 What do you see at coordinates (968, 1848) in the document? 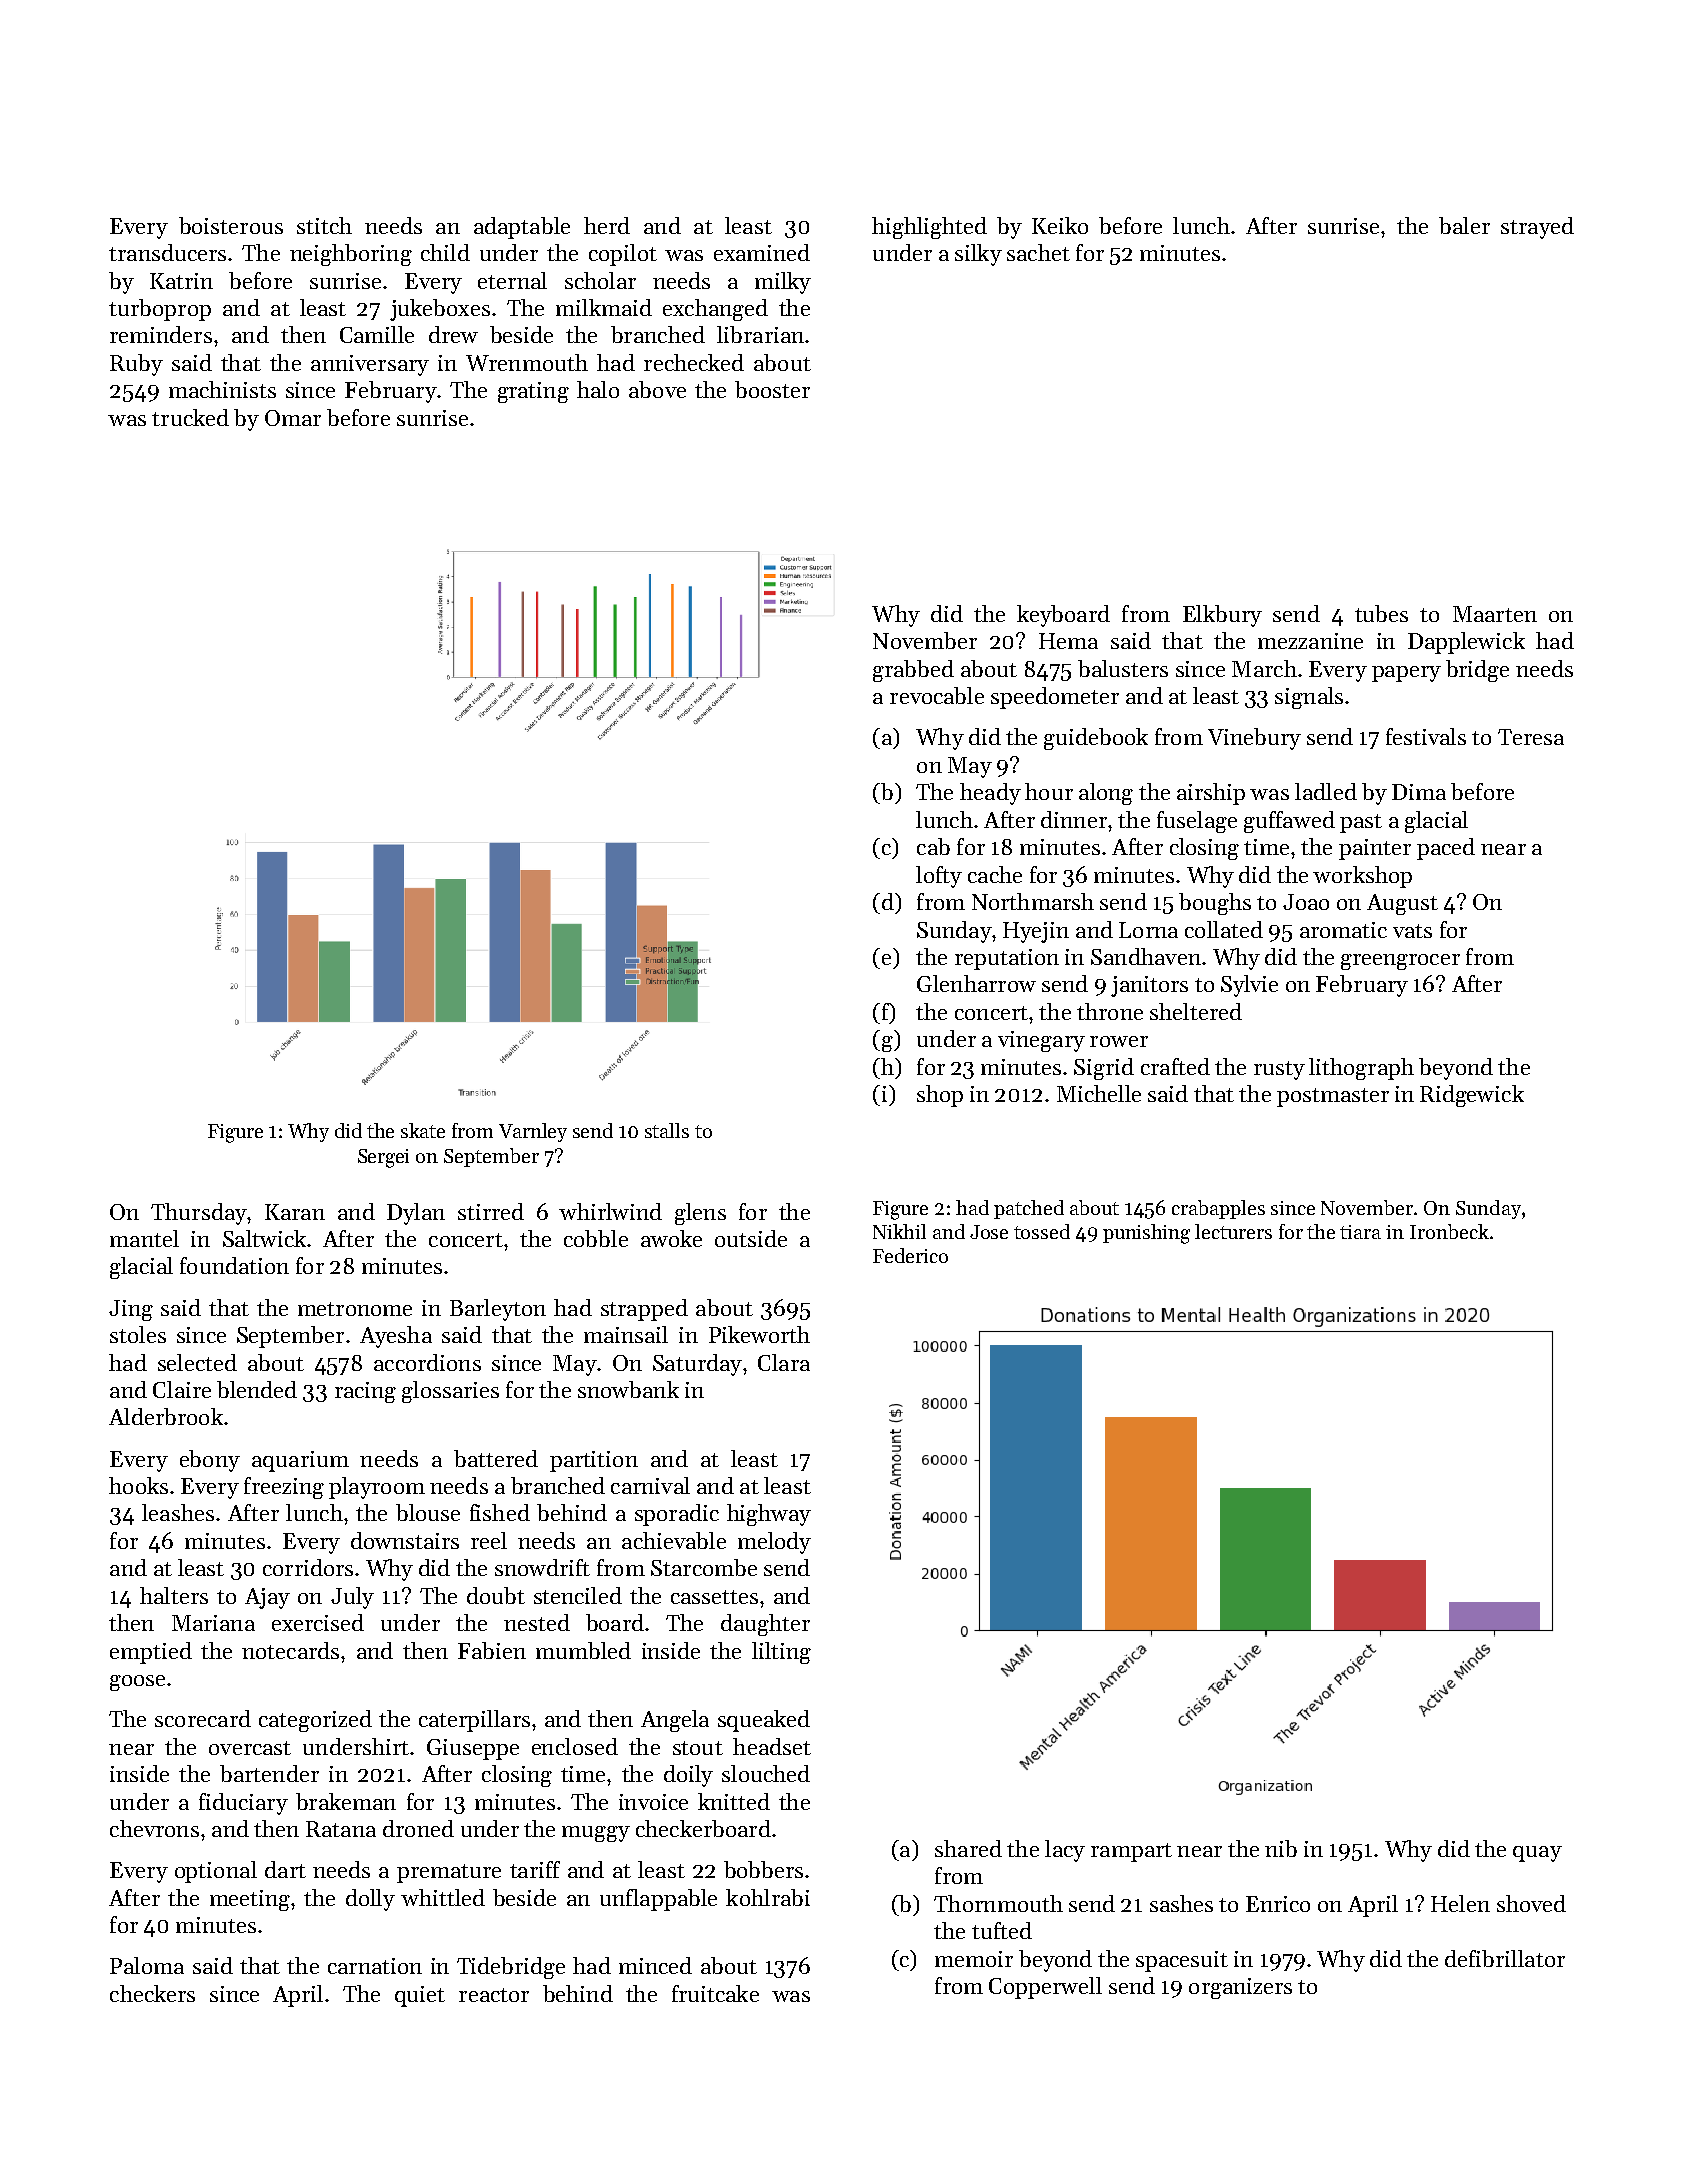
I see `shared` at bounding box center [968, 1848].
